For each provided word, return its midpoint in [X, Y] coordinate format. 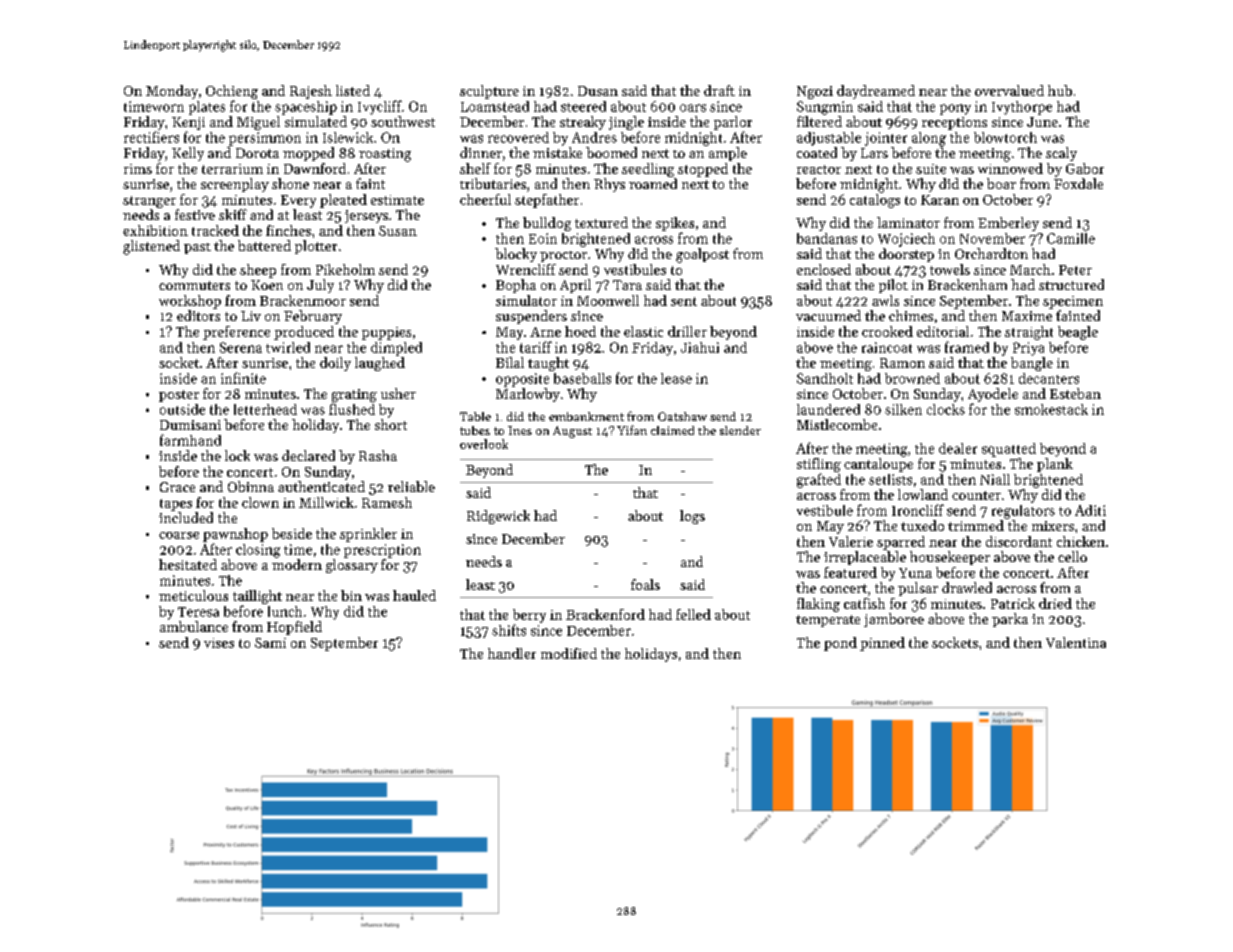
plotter [316, 247]
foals [645, 584]
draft [719, 90]
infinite [243, 378]
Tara [627, 285]
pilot [893, 286]
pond [840, 644]
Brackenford [605, 614]
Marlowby [528, 395]
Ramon [902, 363]
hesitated [188, 564]
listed [353, 90]
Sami [270, 643]
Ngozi [815, 92]
